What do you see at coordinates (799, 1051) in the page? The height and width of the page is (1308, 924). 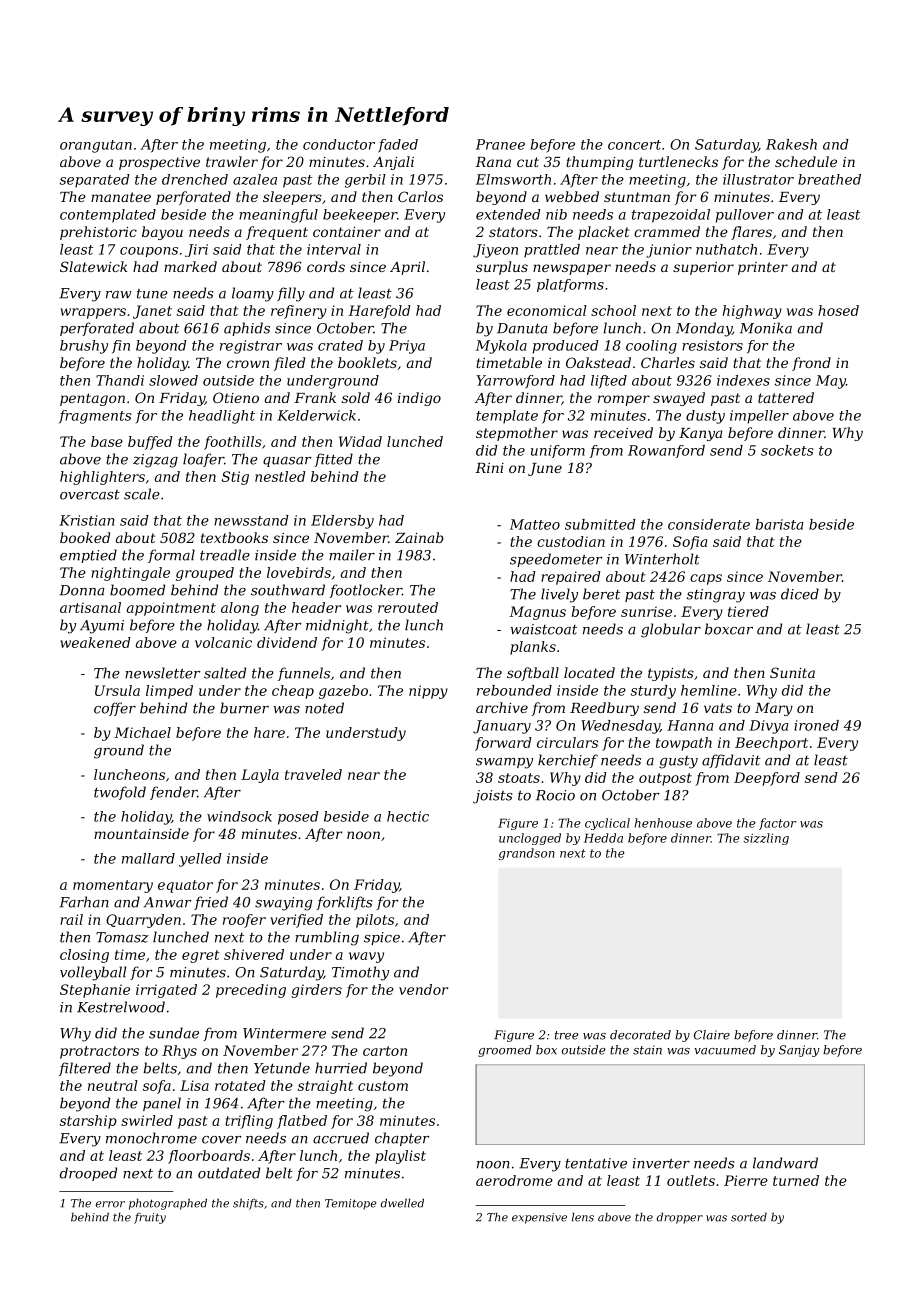 I see `Sanjay` at bounding box center [799, 1051].
